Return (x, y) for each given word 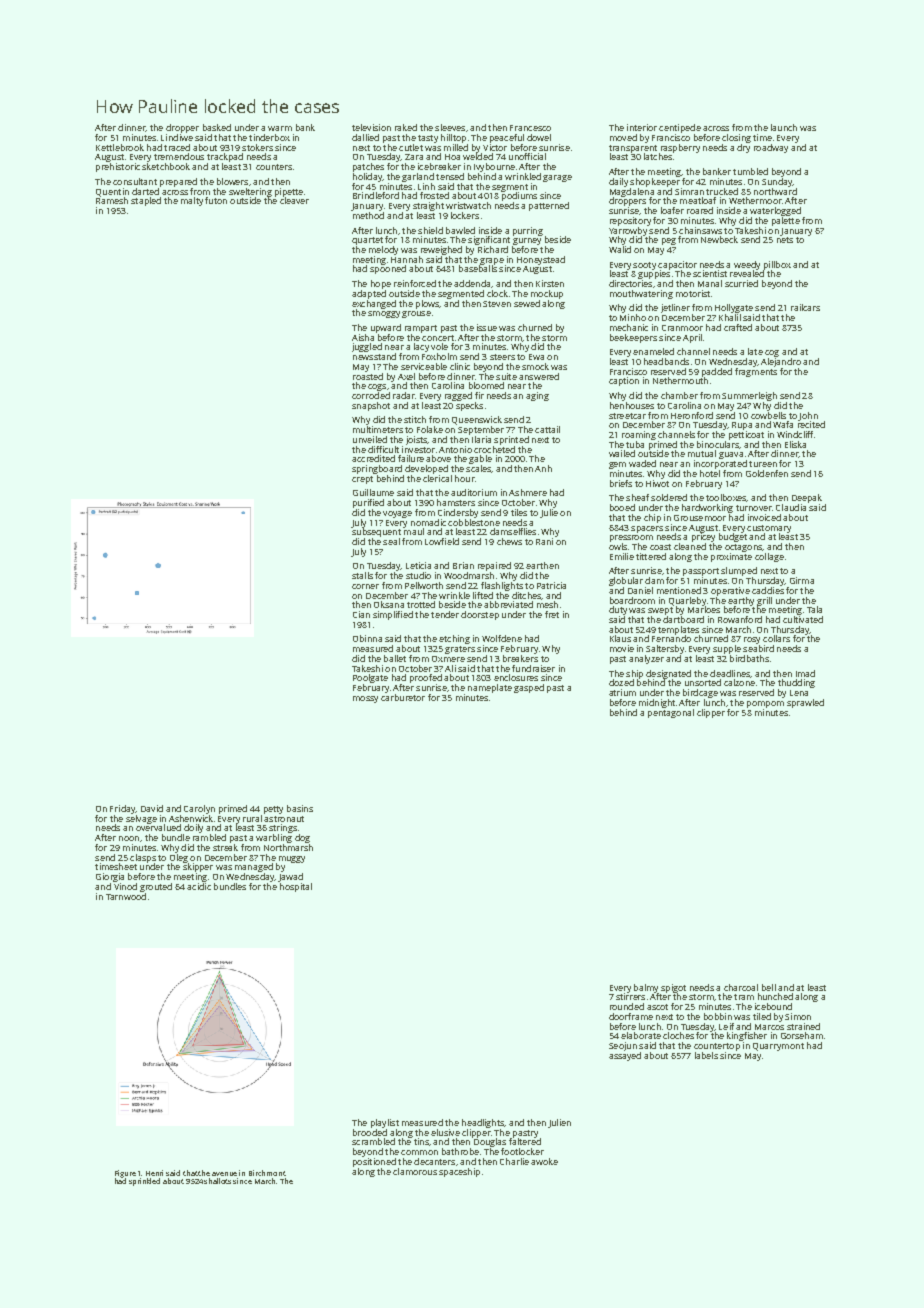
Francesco (530, 128)
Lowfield (442, 541)
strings (283, 828)
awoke (544, 1161)
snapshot (371, 406)
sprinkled (144, 1182)
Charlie (514, 1161)
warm (280, 128)
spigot (673, 988)
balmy (646, 988)
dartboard (683, 619)
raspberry (680, 148)
